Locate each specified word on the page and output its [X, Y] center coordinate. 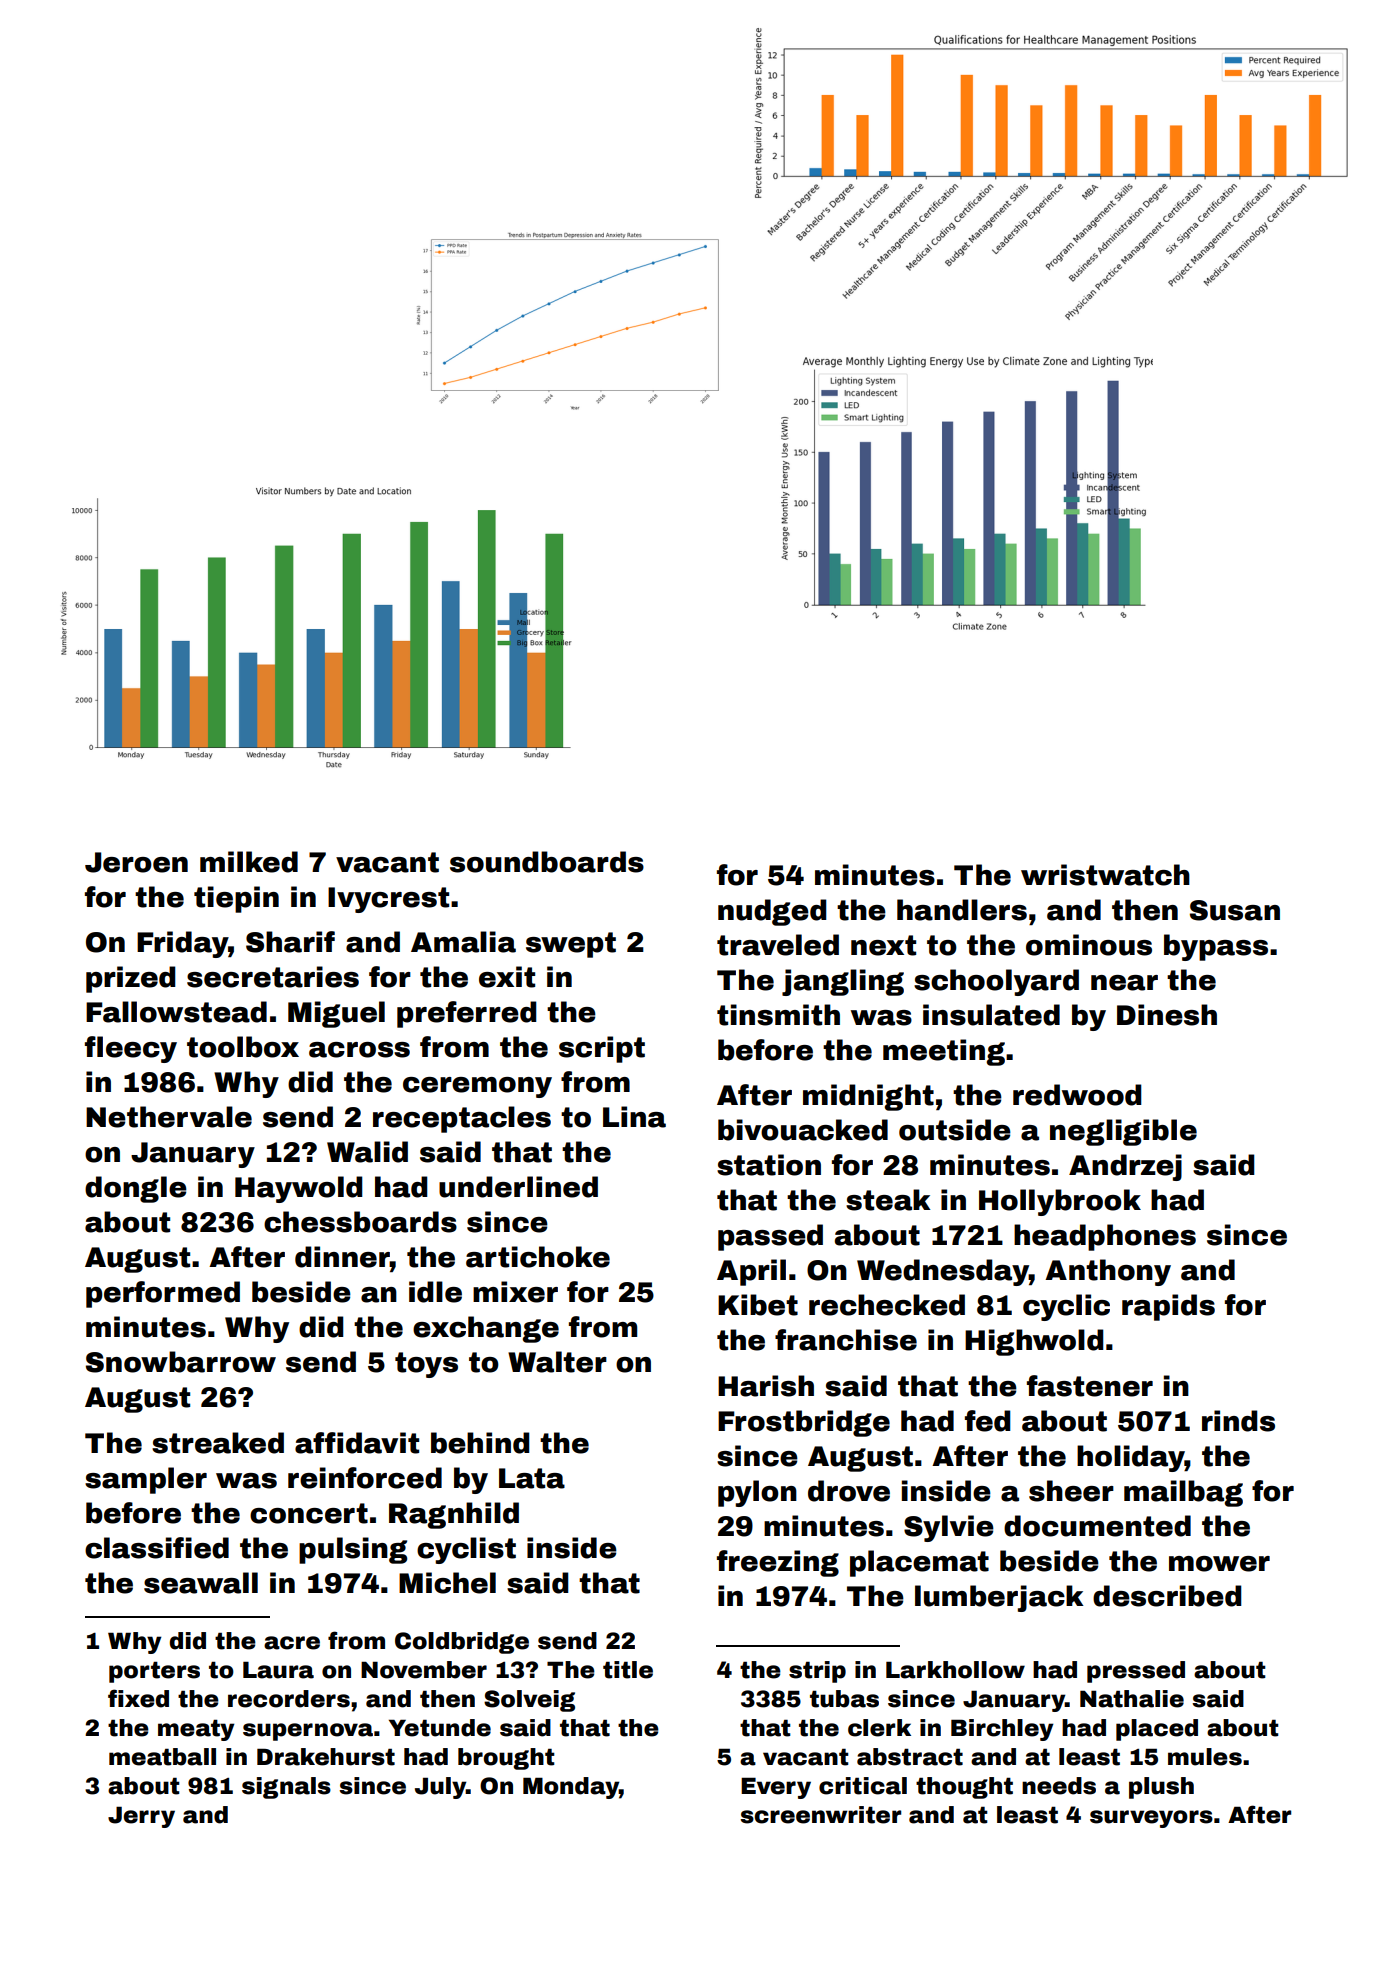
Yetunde [440, 1728]
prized [131, 979]
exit [507, 977]
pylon [757, 1493]
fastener [1090, 1386]
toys [426, 1365]
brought [506, 1759]
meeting [944, 1052]
